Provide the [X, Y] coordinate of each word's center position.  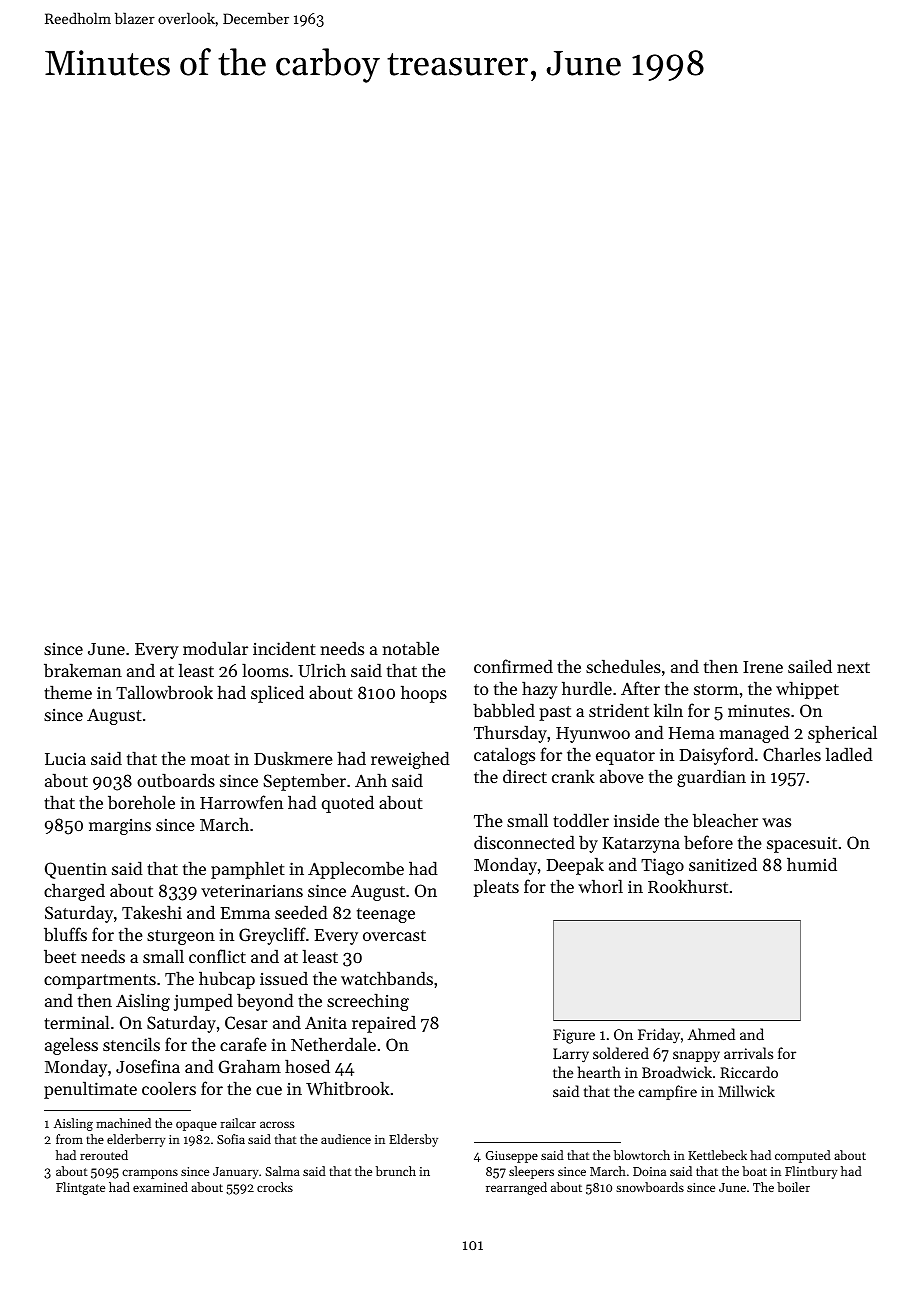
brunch [396, 1171]
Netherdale [333, 1044]
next [853, 667]
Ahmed [711, 1034]
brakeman [83, 670]
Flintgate [80, 1188]
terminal [77, 1022]
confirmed [513, 666]
